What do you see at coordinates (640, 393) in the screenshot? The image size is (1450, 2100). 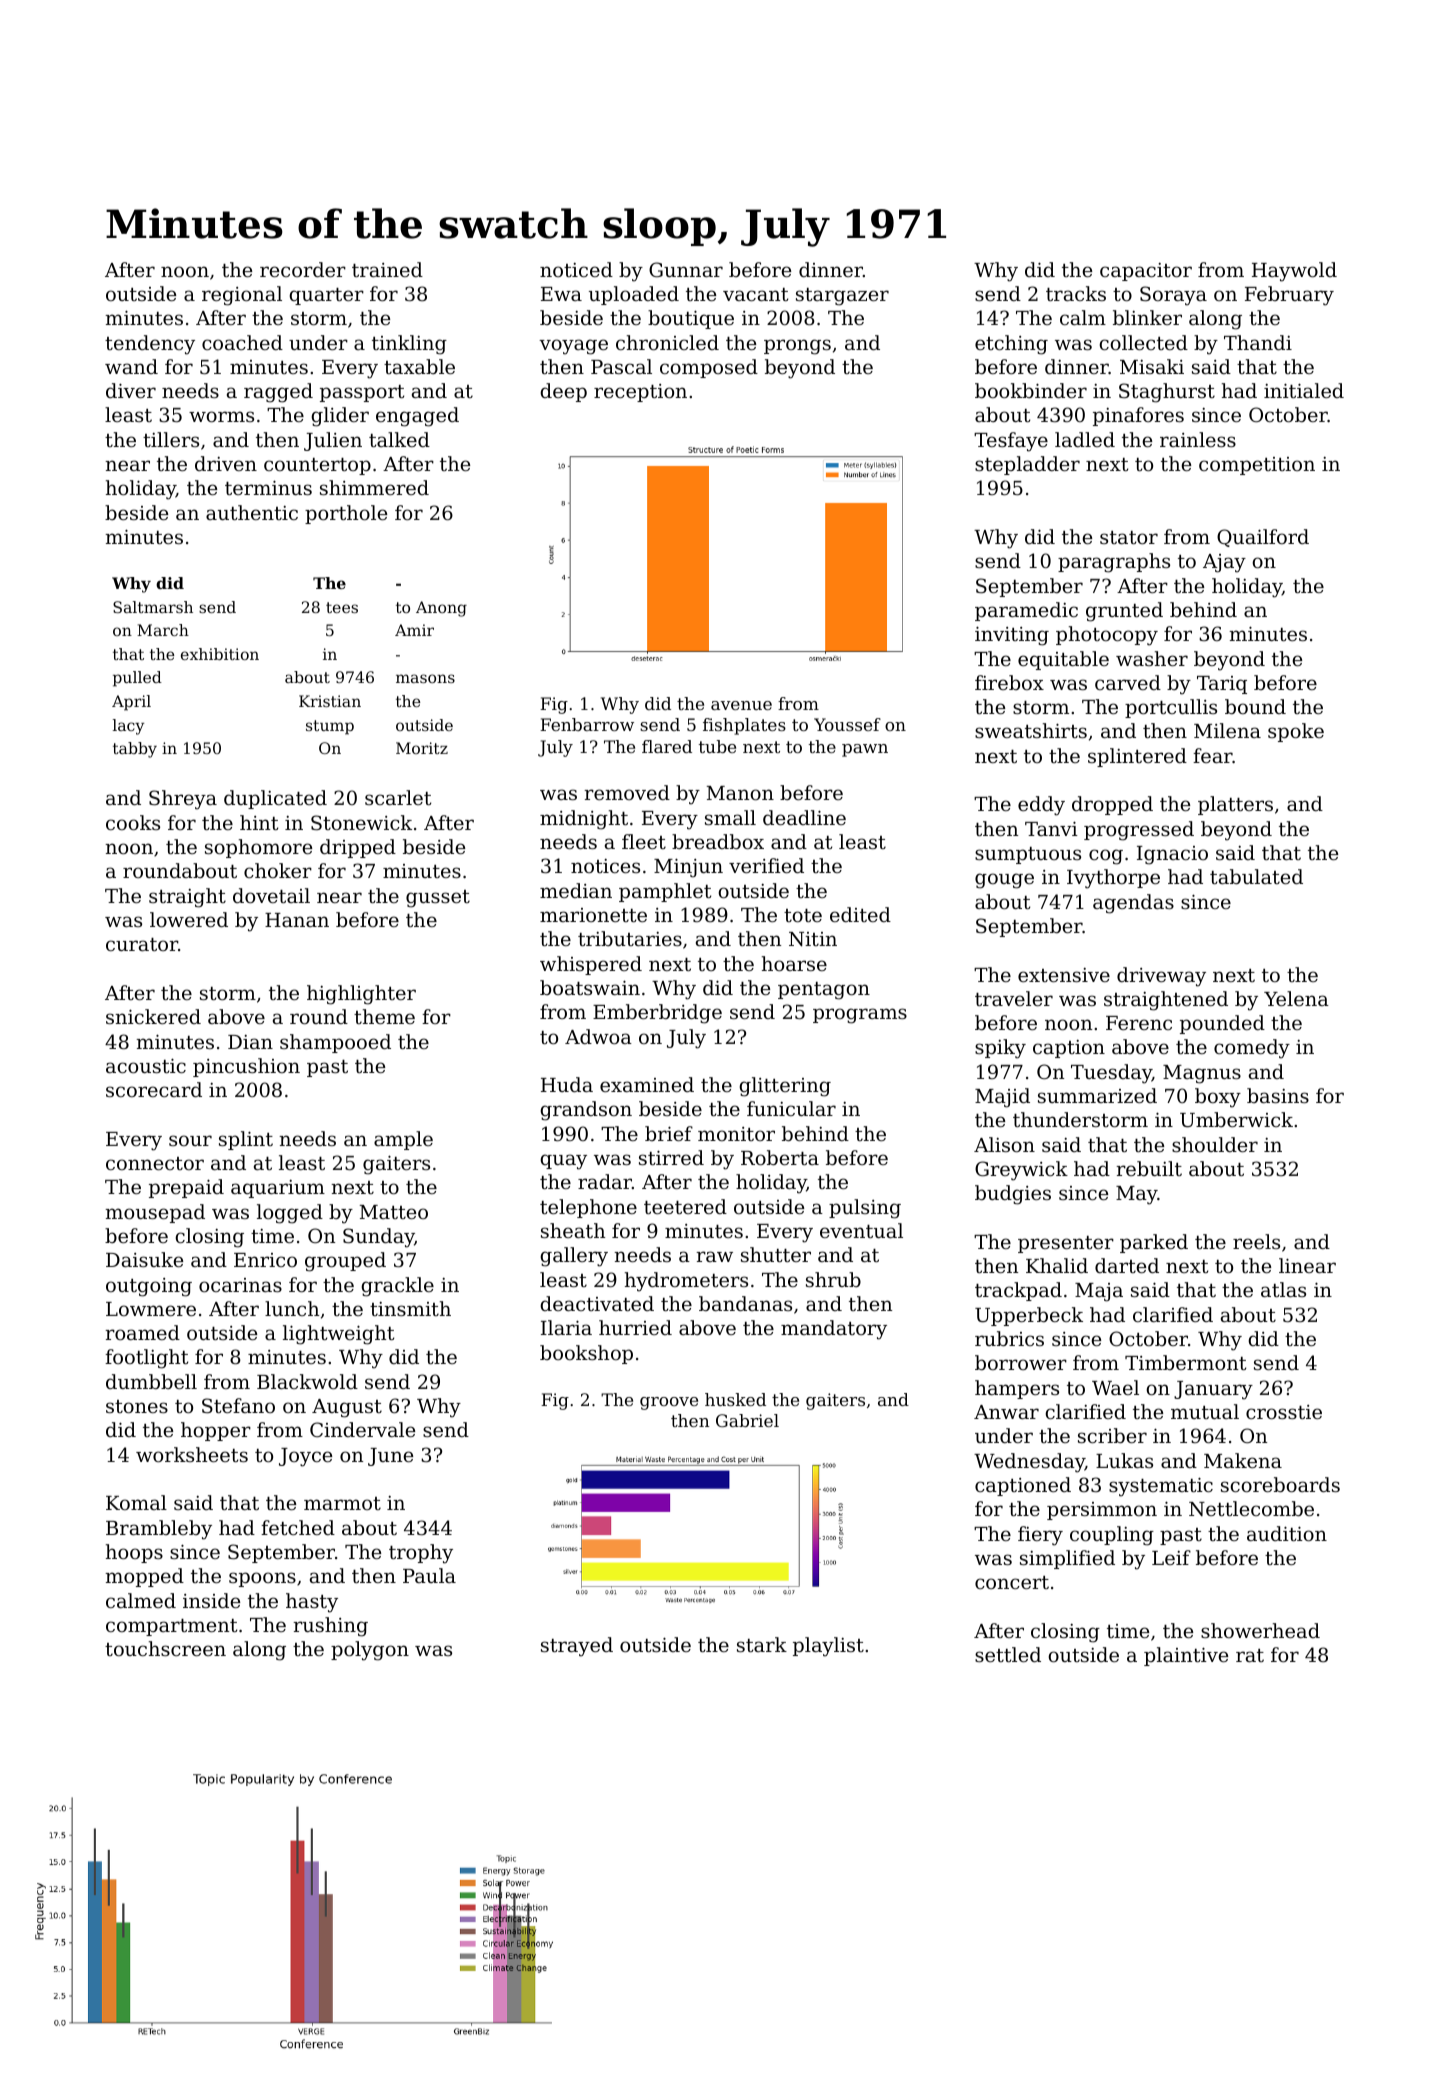 I see `reception` at bounding box center [640, 393].
